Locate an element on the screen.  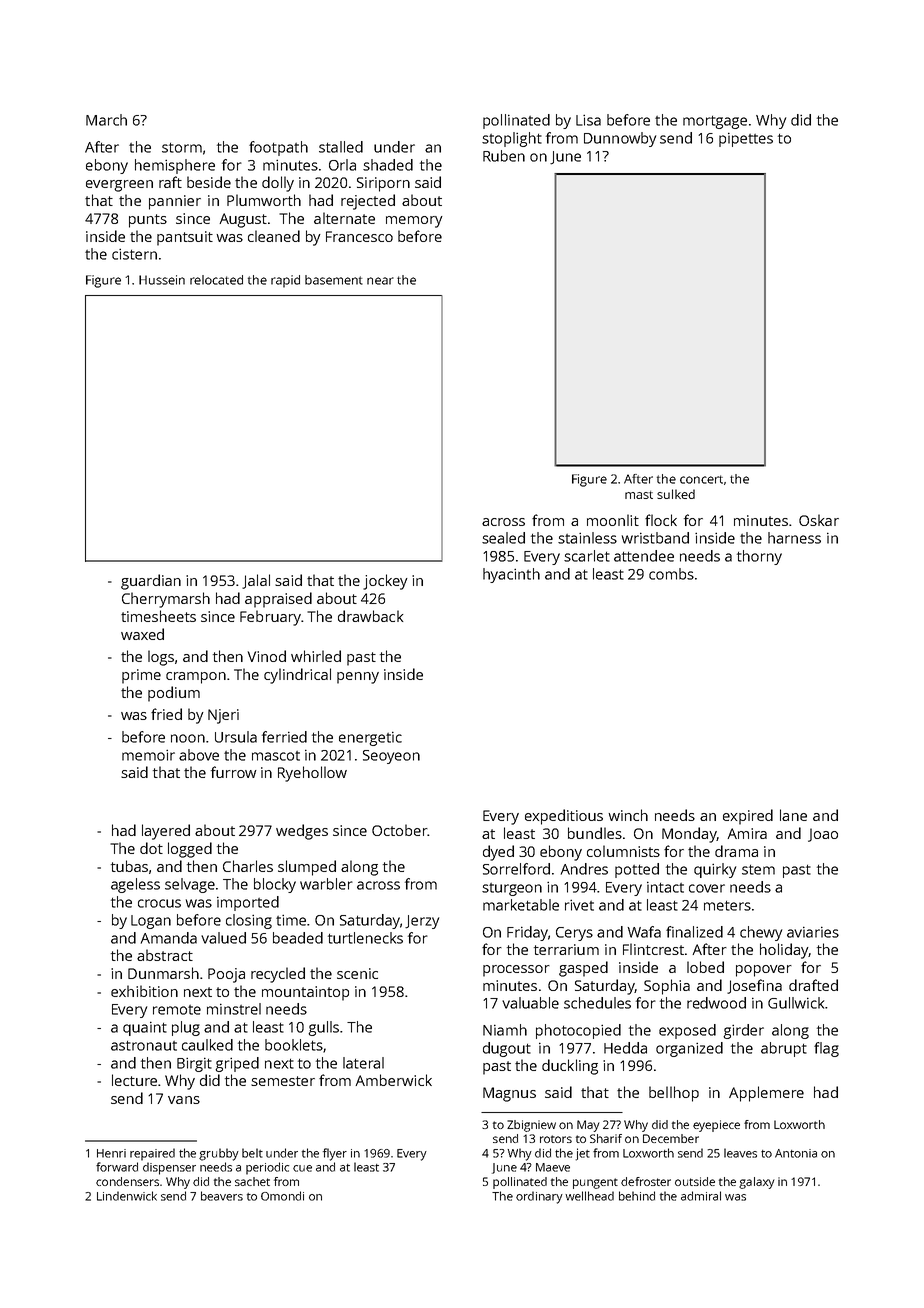
gasped is located at coordinates (583, 969).
